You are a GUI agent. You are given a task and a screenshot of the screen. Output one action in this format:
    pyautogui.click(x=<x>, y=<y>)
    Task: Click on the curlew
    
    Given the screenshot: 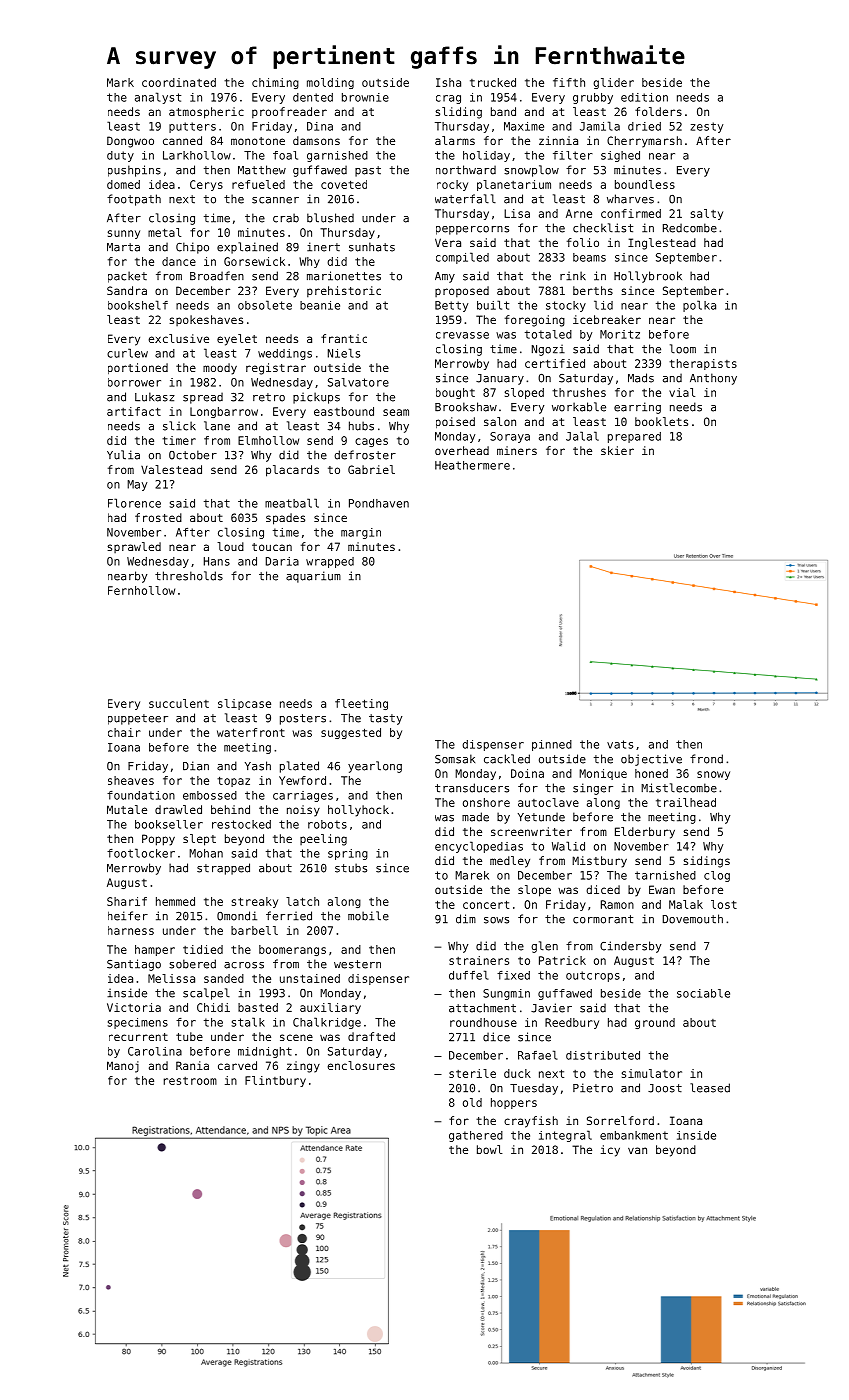 What is the action you would take?
    pyautogui.click(x=127, y=353)
